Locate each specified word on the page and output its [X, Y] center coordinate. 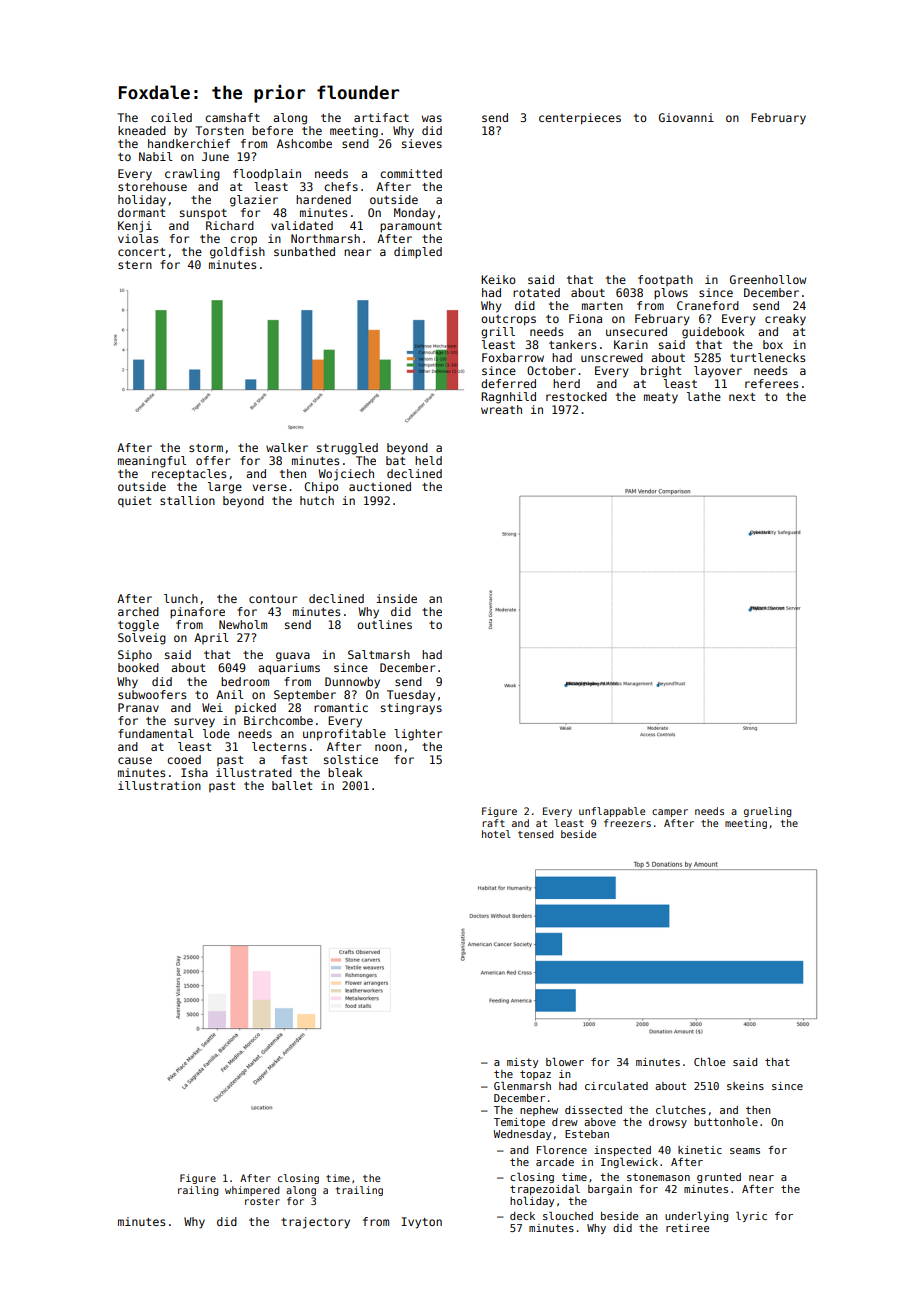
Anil [230, 694]
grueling [767, 812]
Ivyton [421, 1223]
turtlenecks [767, 357]
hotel [496, 834]
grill [498, 333]
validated [302, 225]
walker [287, 447]
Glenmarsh [522, 1086]
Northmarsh [325, 238]
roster [262, 1201]
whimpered [252, 1191]
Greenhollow [768, 279]
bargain [610, 1190]
